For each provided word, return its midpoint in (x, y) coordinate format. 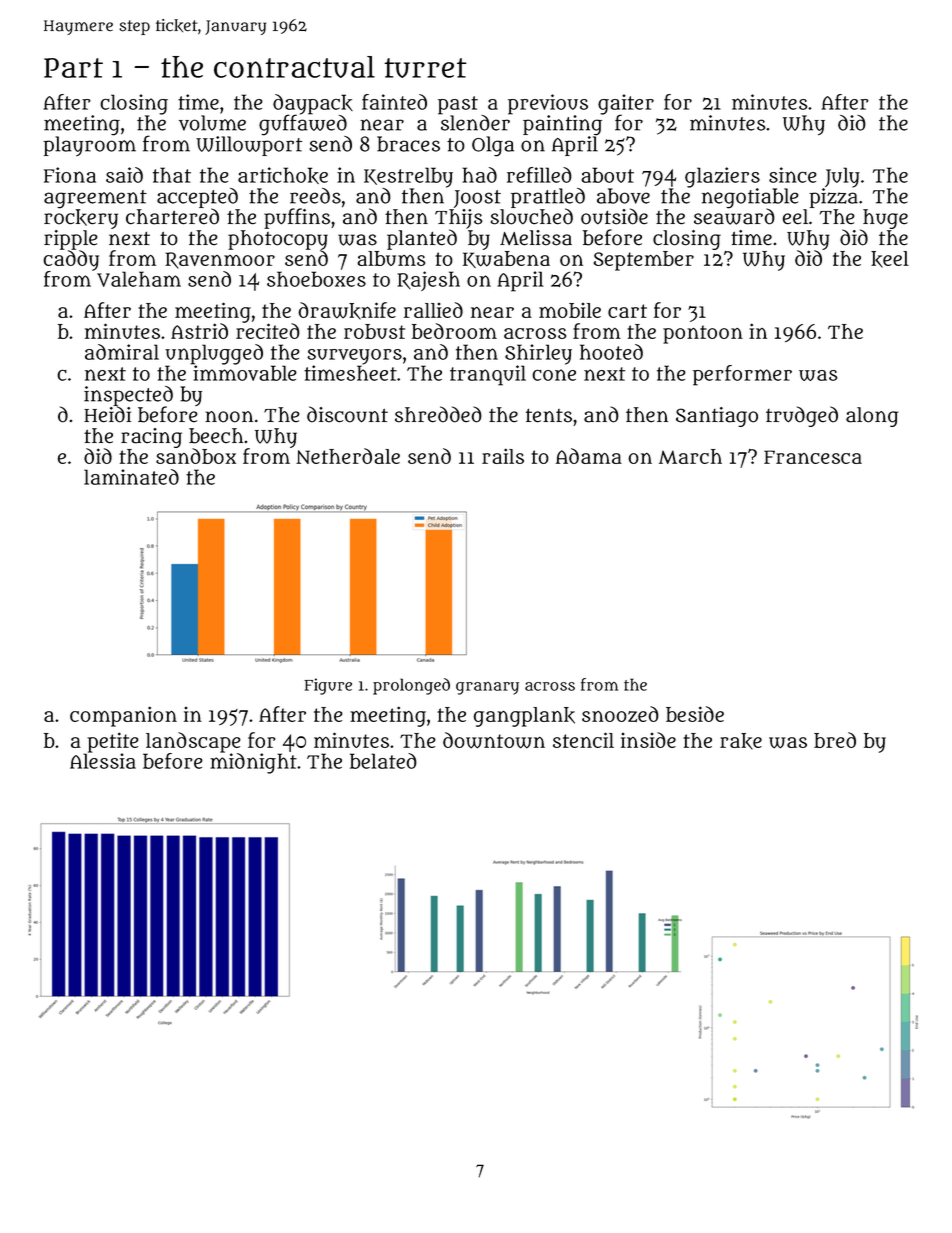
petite (113, 742)
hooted (611, 352)
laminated (131, 477)
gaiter (626, 104)
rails (503, 456)
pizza (833, 198)
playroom (89, 146)
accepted (197, 198)
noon (229, 417)
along (872, 417)
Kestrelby (408, 177)
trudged (802, 416)
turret (425, 68)
